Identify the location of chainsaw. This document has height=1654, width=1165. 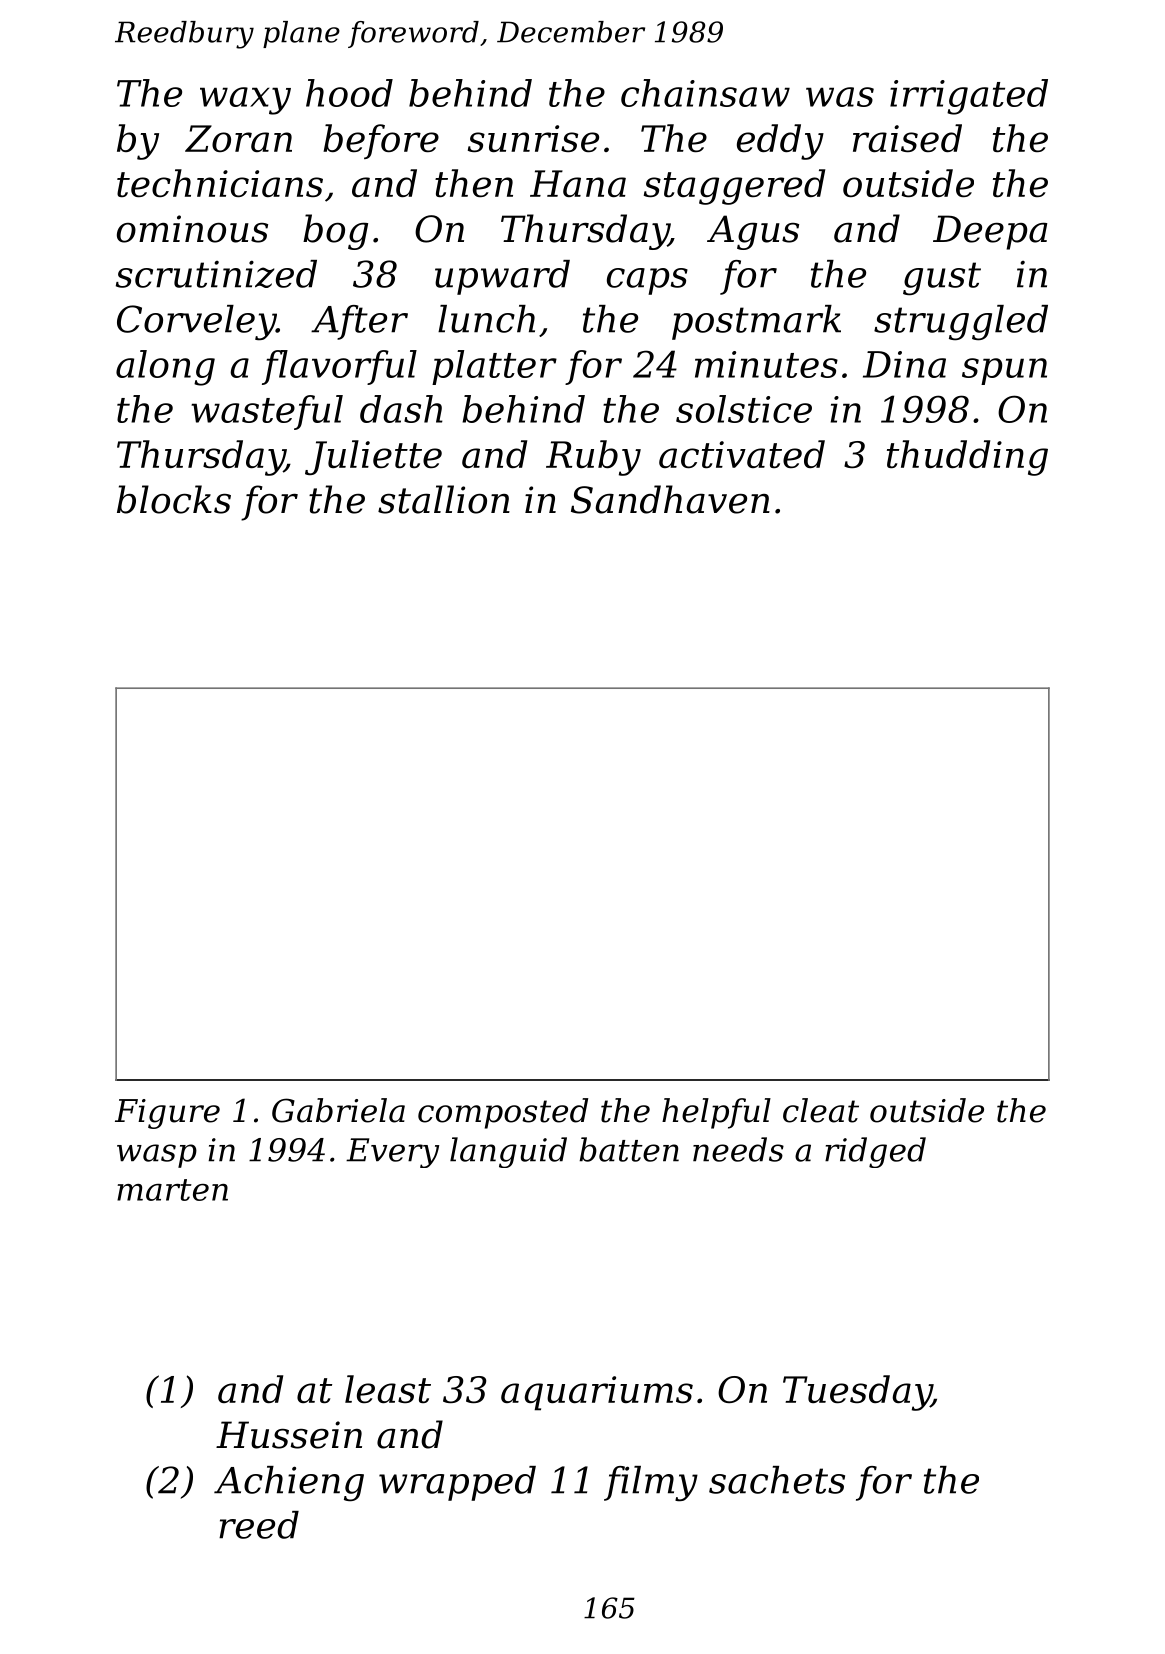
(705, 93).
